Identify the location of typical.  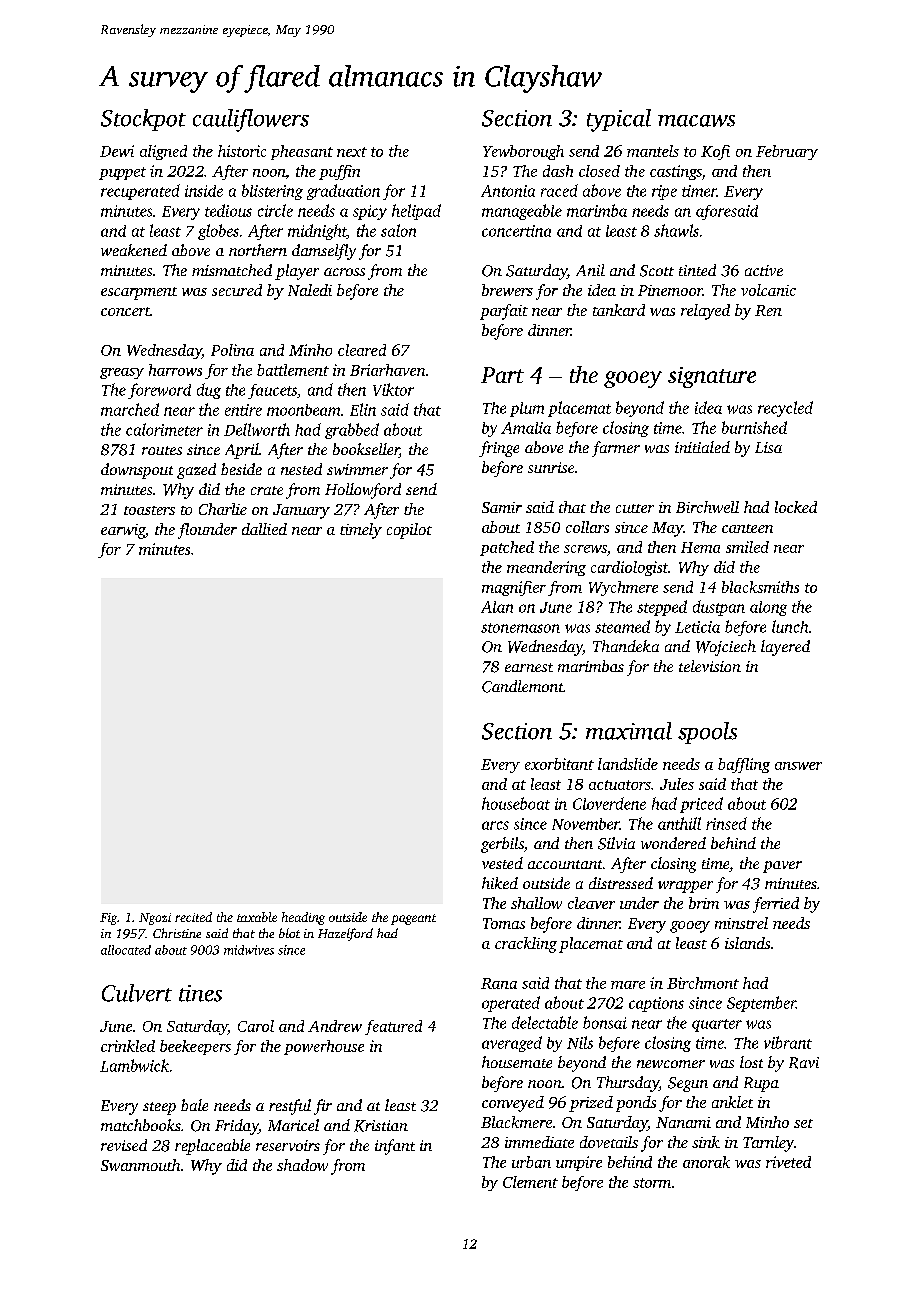
(619, 120).
